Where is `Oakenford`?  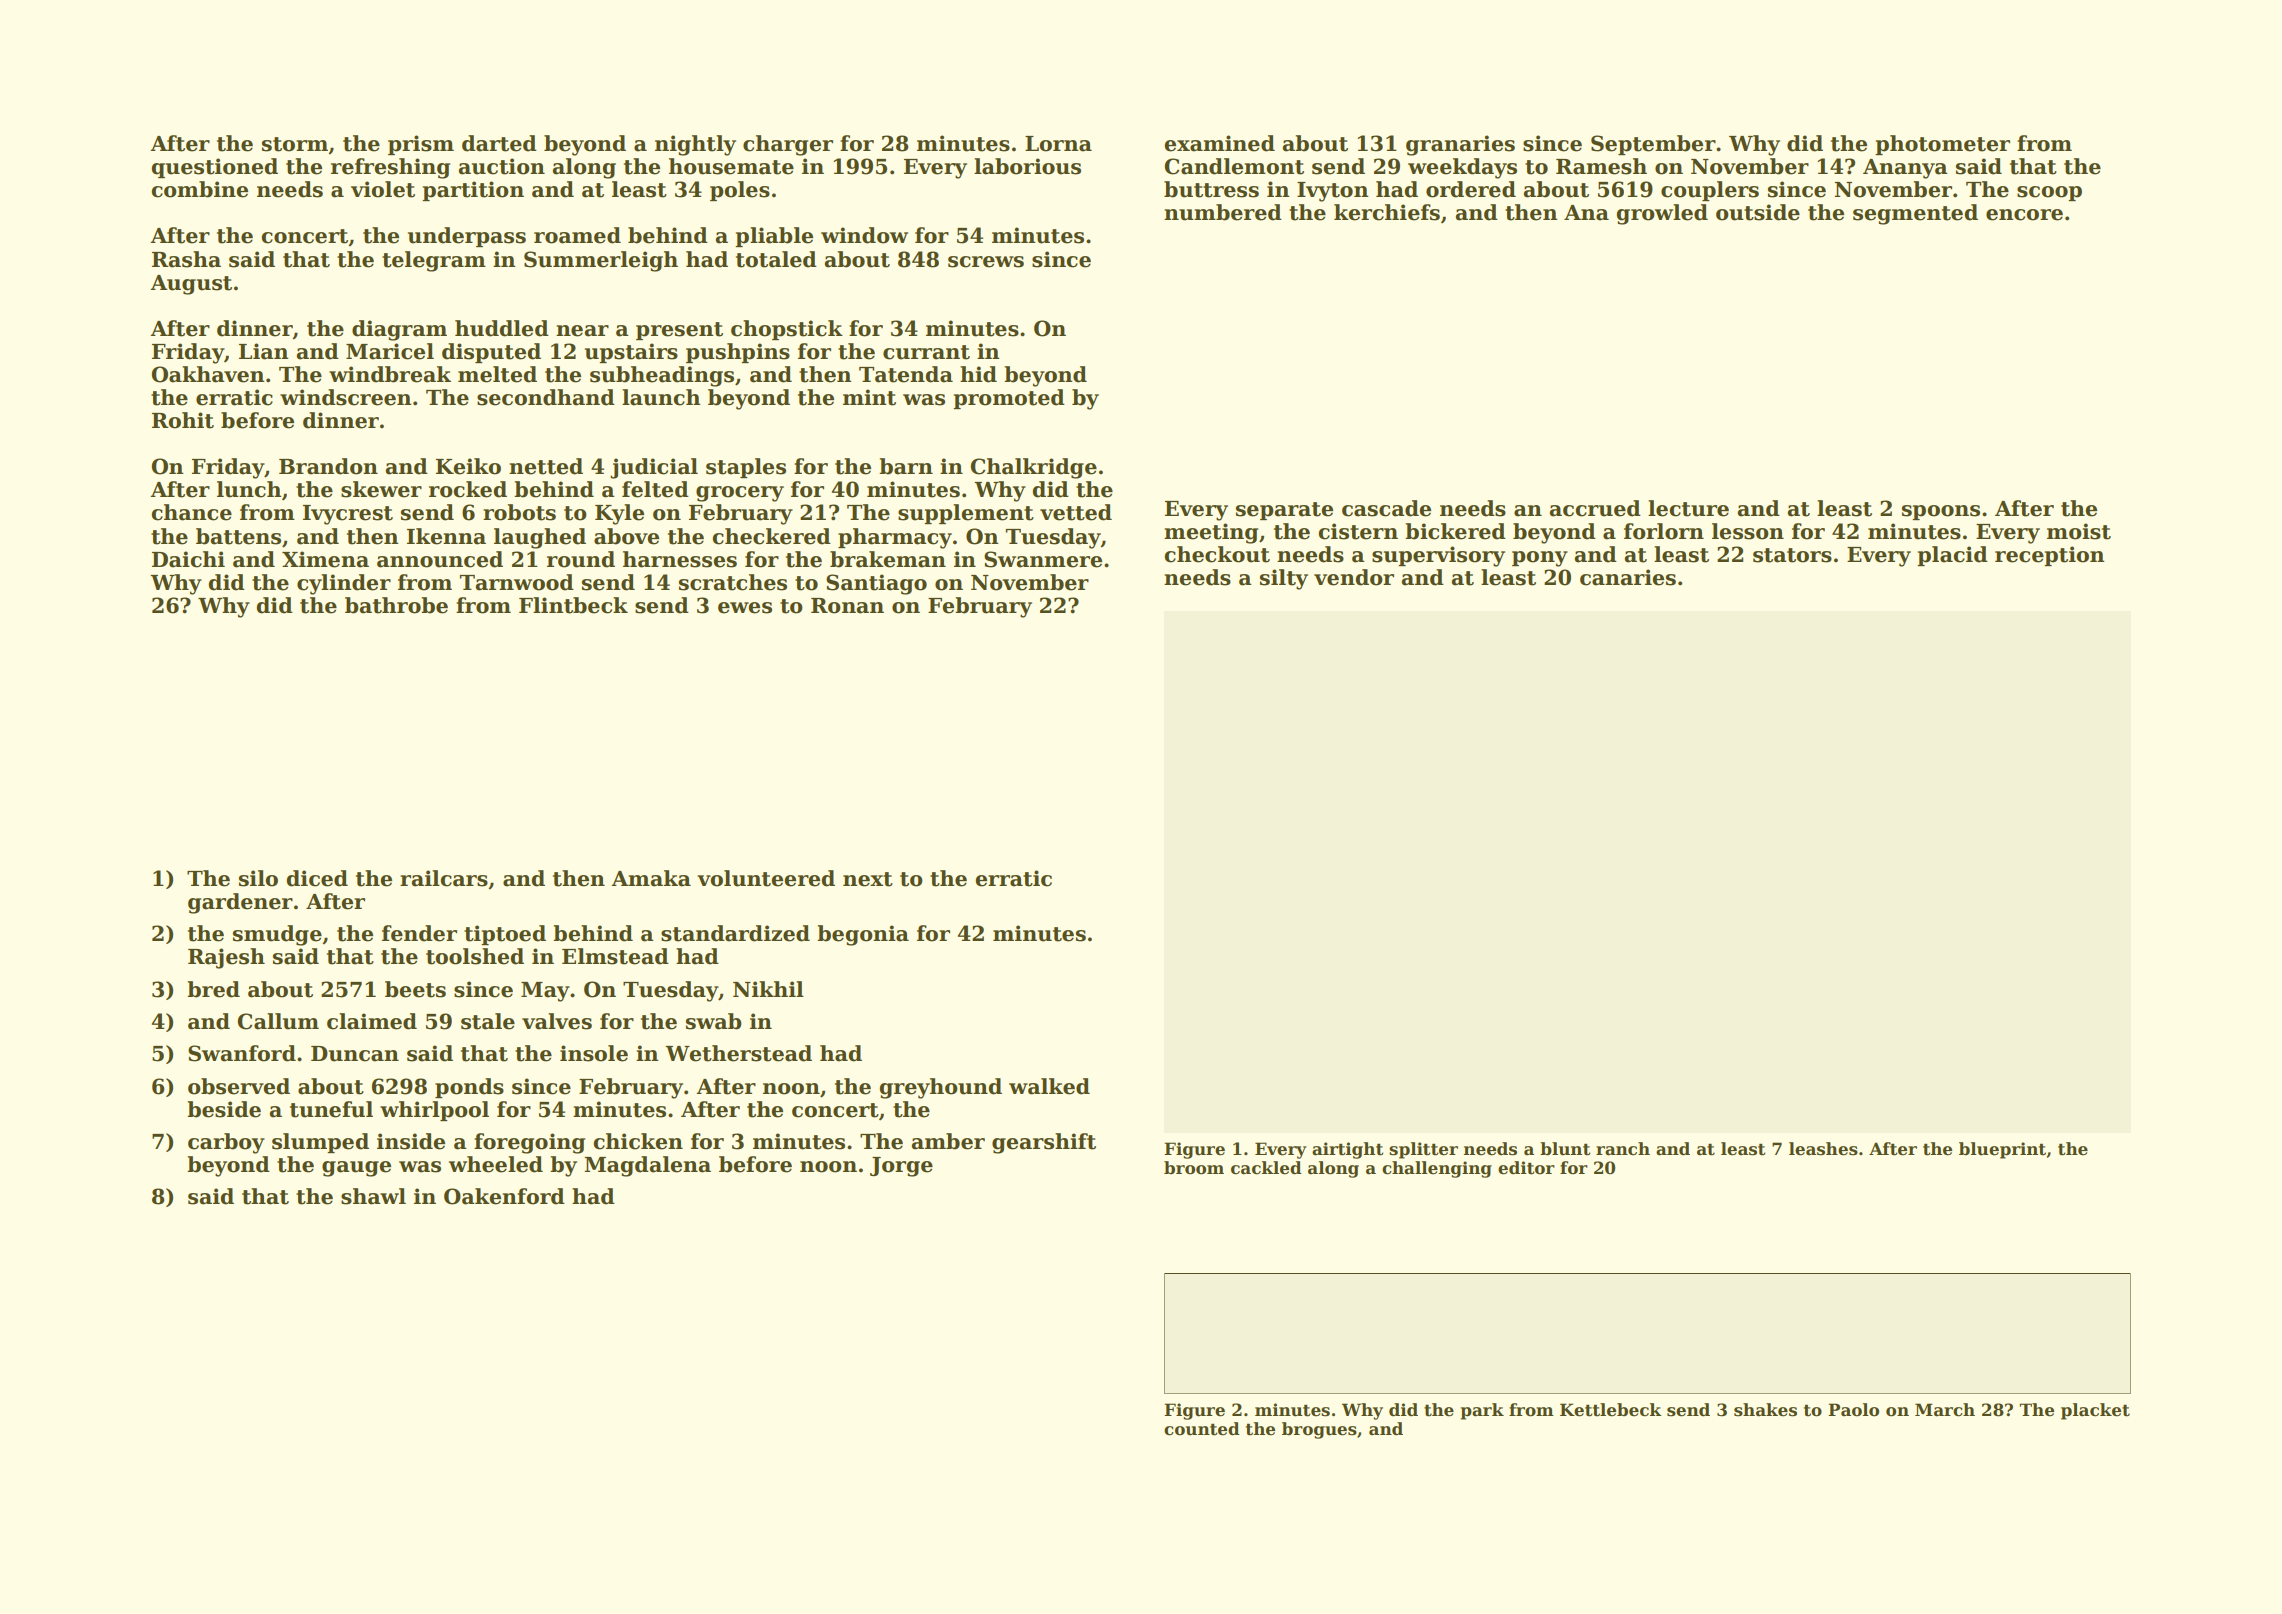
Oakenford is located at coordinates (504, 1196).
